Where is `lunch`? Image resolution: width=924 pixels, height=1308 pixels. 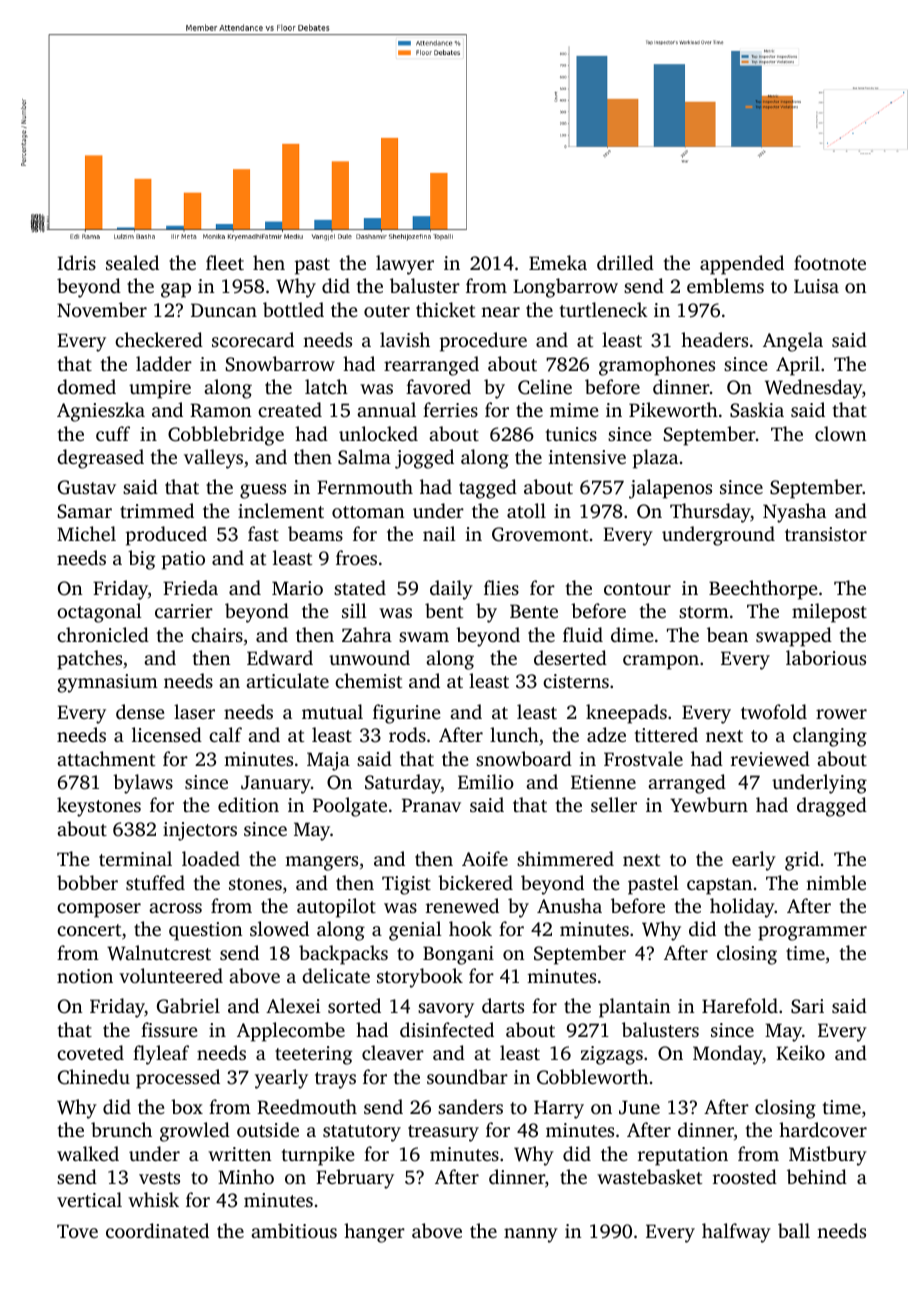
lunch is located at coordinates (514, 734).
